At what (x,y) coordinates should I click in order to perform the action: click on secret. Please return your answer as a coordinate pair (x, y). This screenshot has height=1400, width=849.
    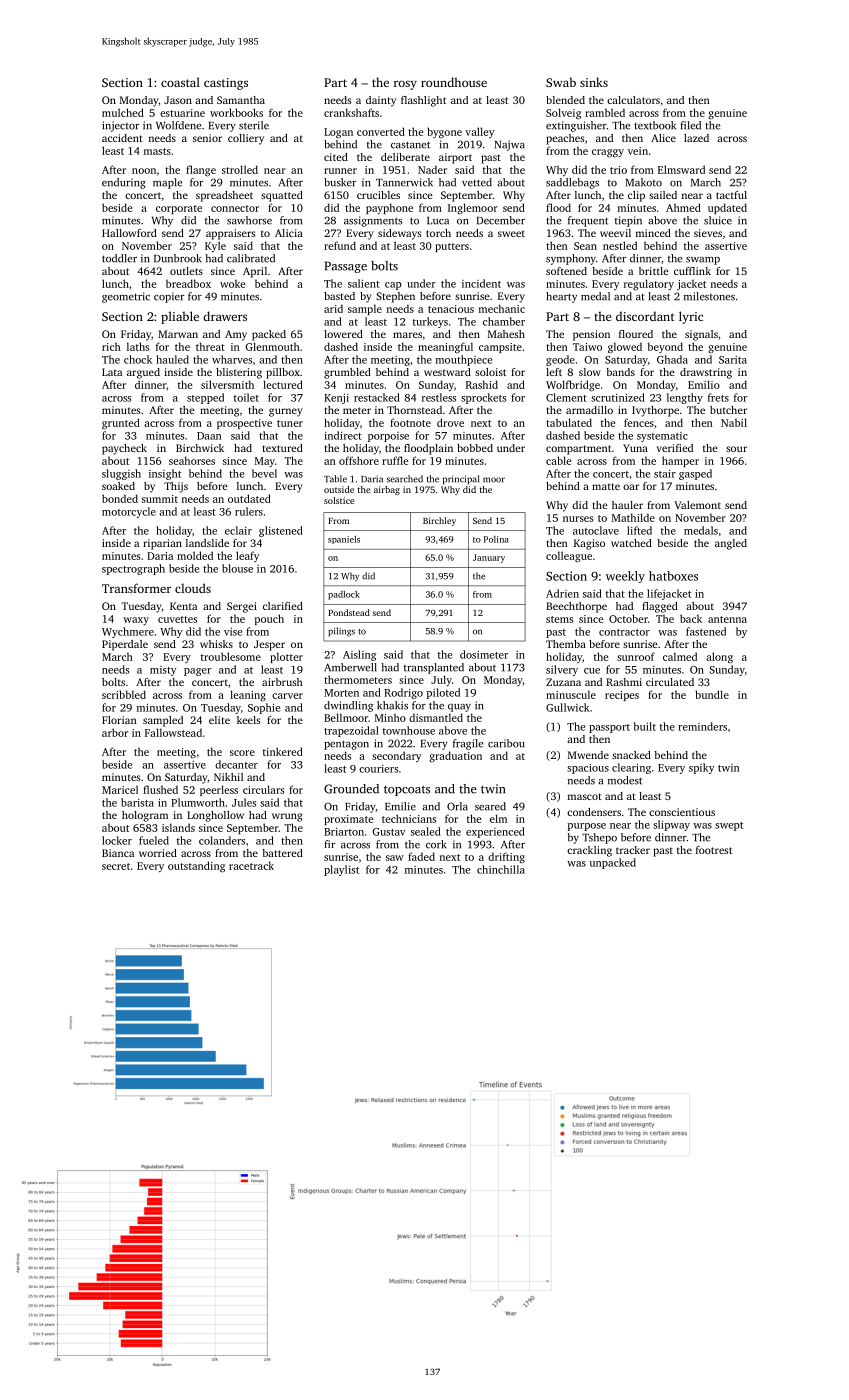
    Looking at the image, I should click on (116, 866).
